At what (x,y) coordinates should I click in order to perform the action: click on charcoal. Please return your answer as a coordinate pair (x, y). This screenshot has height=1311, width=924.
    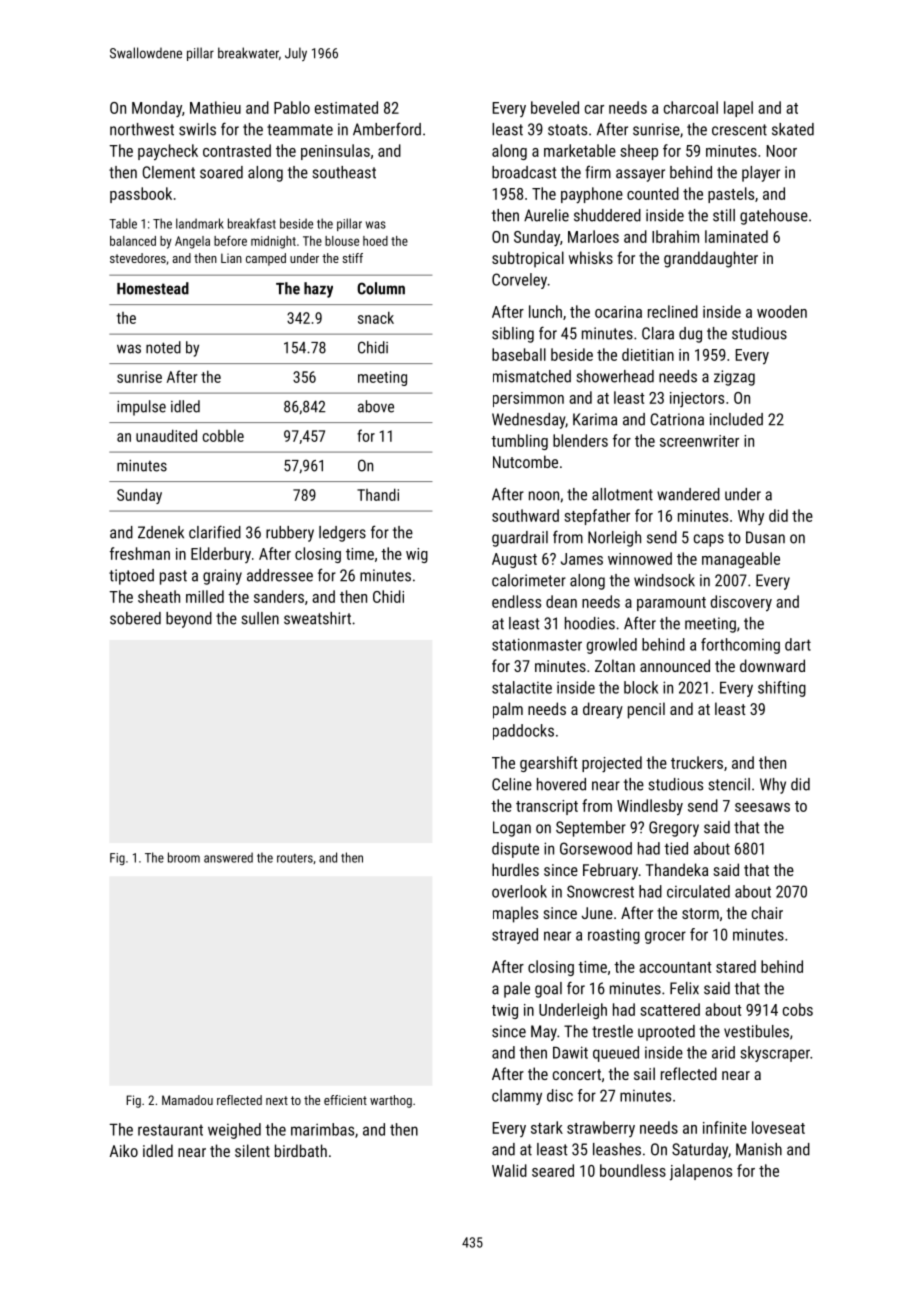
    Looking at the image, I should click on (691, 107).
